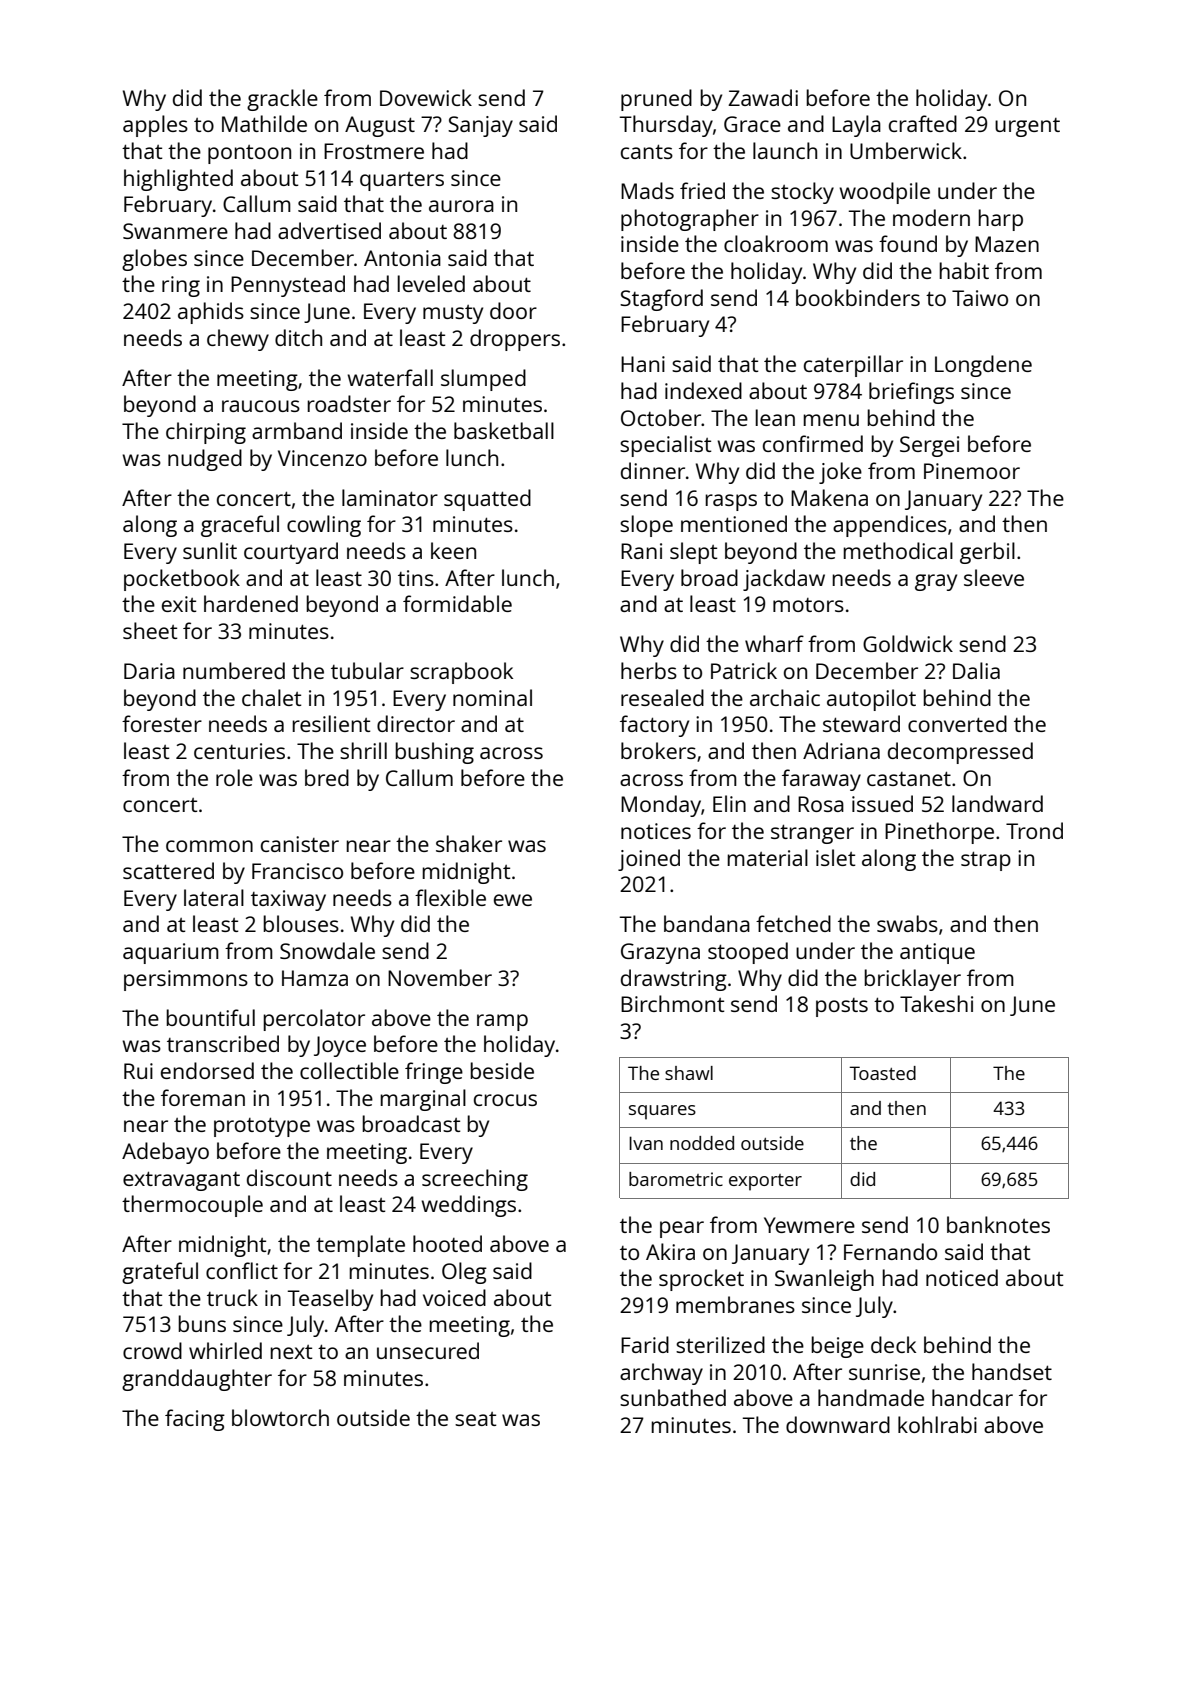 Image resolution: width=1191 pixels, height=1684 pixels. I want to click on urgent, so click(1027, 127).
